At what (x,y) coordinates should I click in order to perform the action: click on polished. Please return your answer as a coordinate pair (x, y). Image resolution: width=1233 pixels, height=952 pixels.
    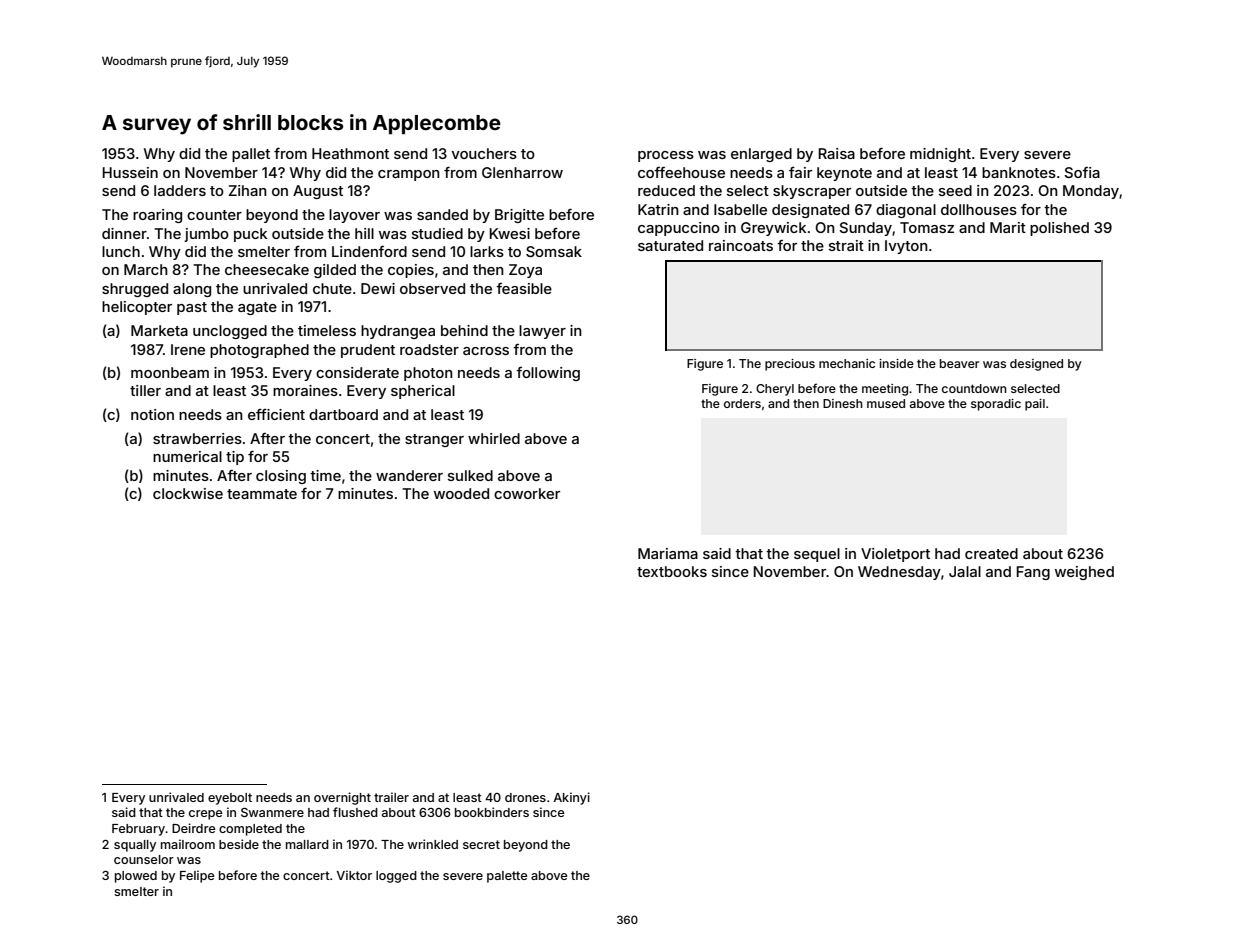
    Looking at the image, I should click on (1059, 229).
